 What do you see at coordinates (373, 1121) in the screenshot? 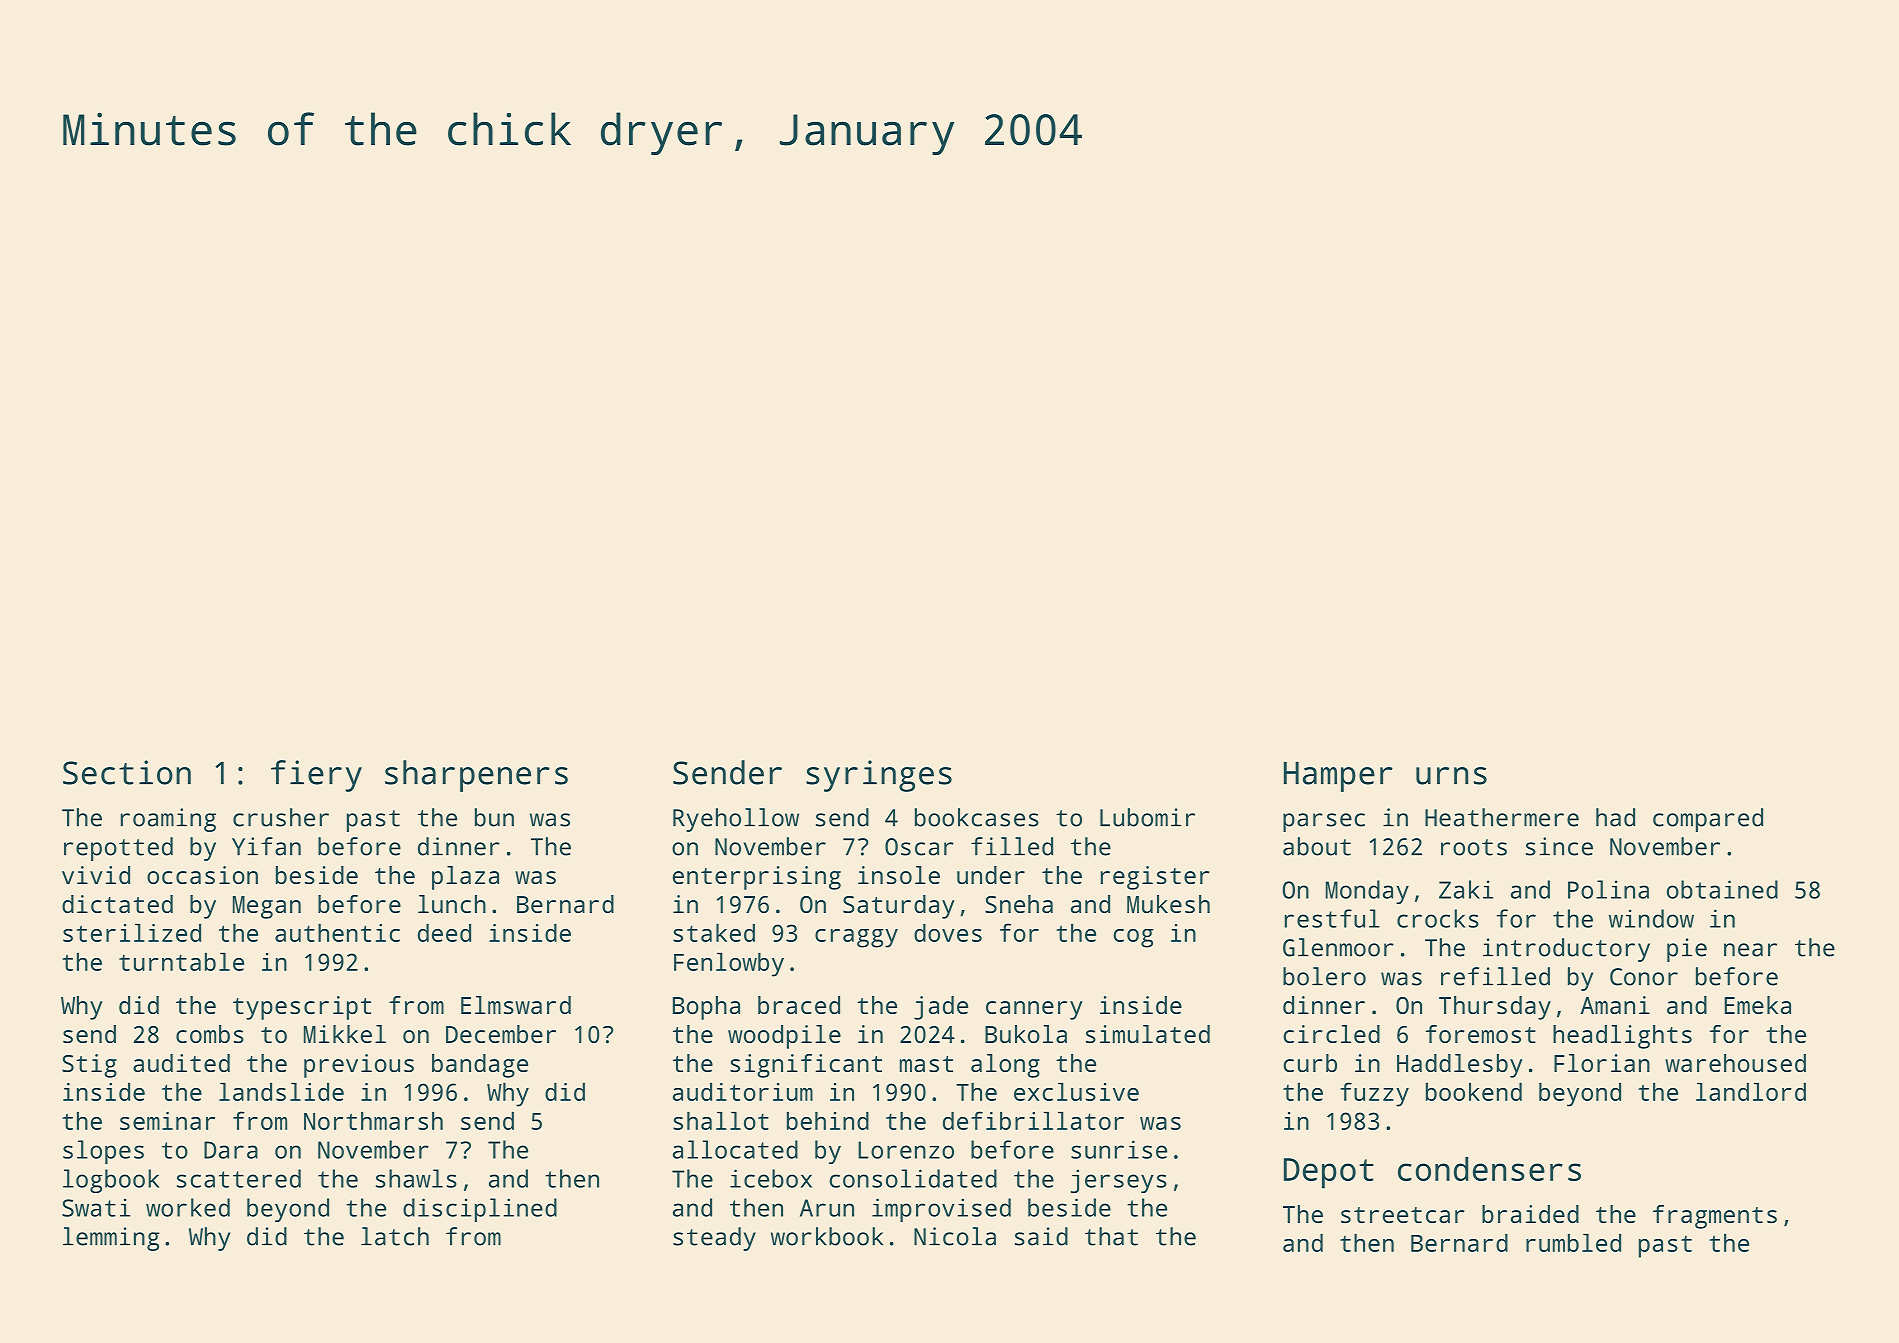
I see `Northmarsh` at bounding box center [373, 1121].
